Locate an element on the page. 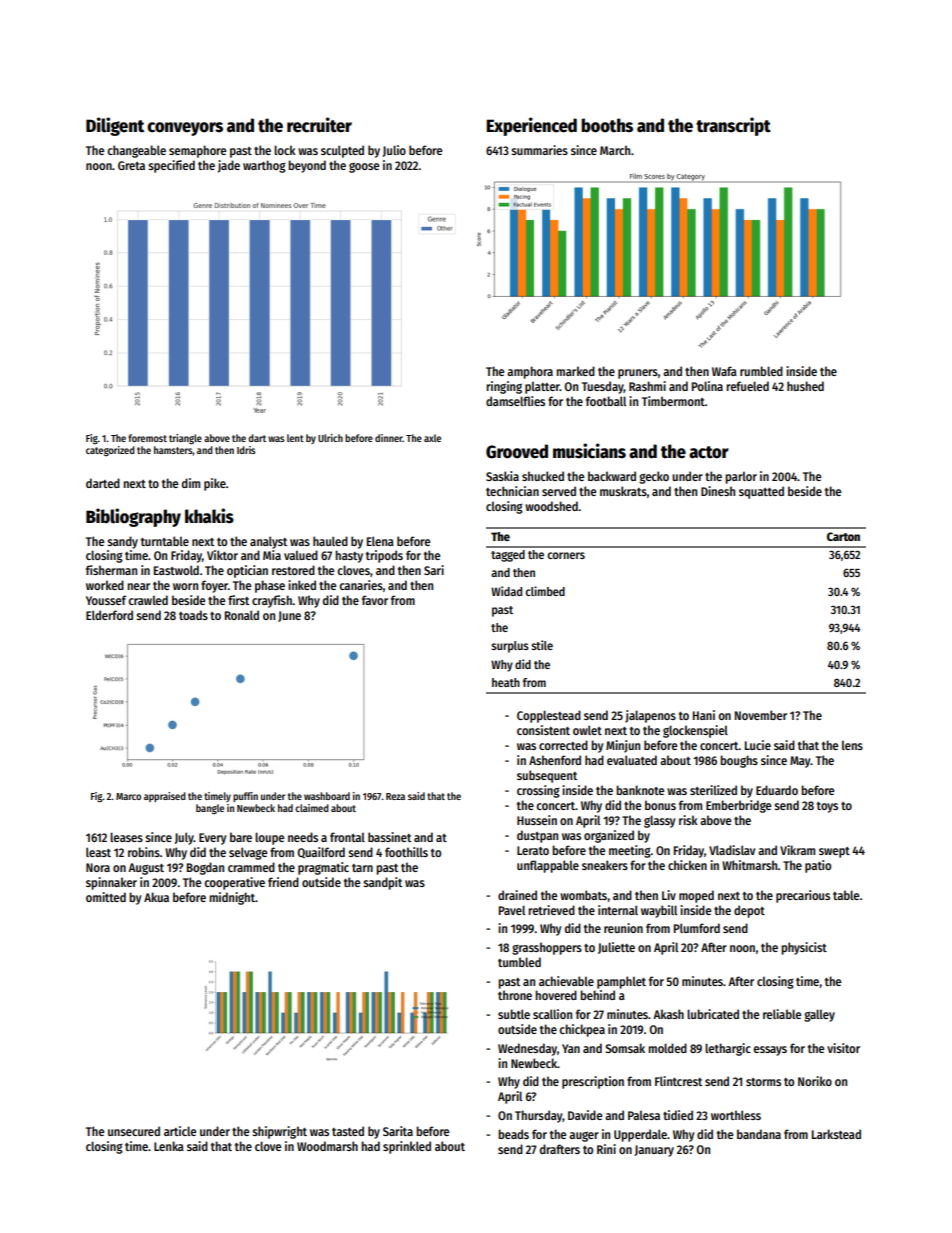  selvage is located at coordinates (248, 853).
